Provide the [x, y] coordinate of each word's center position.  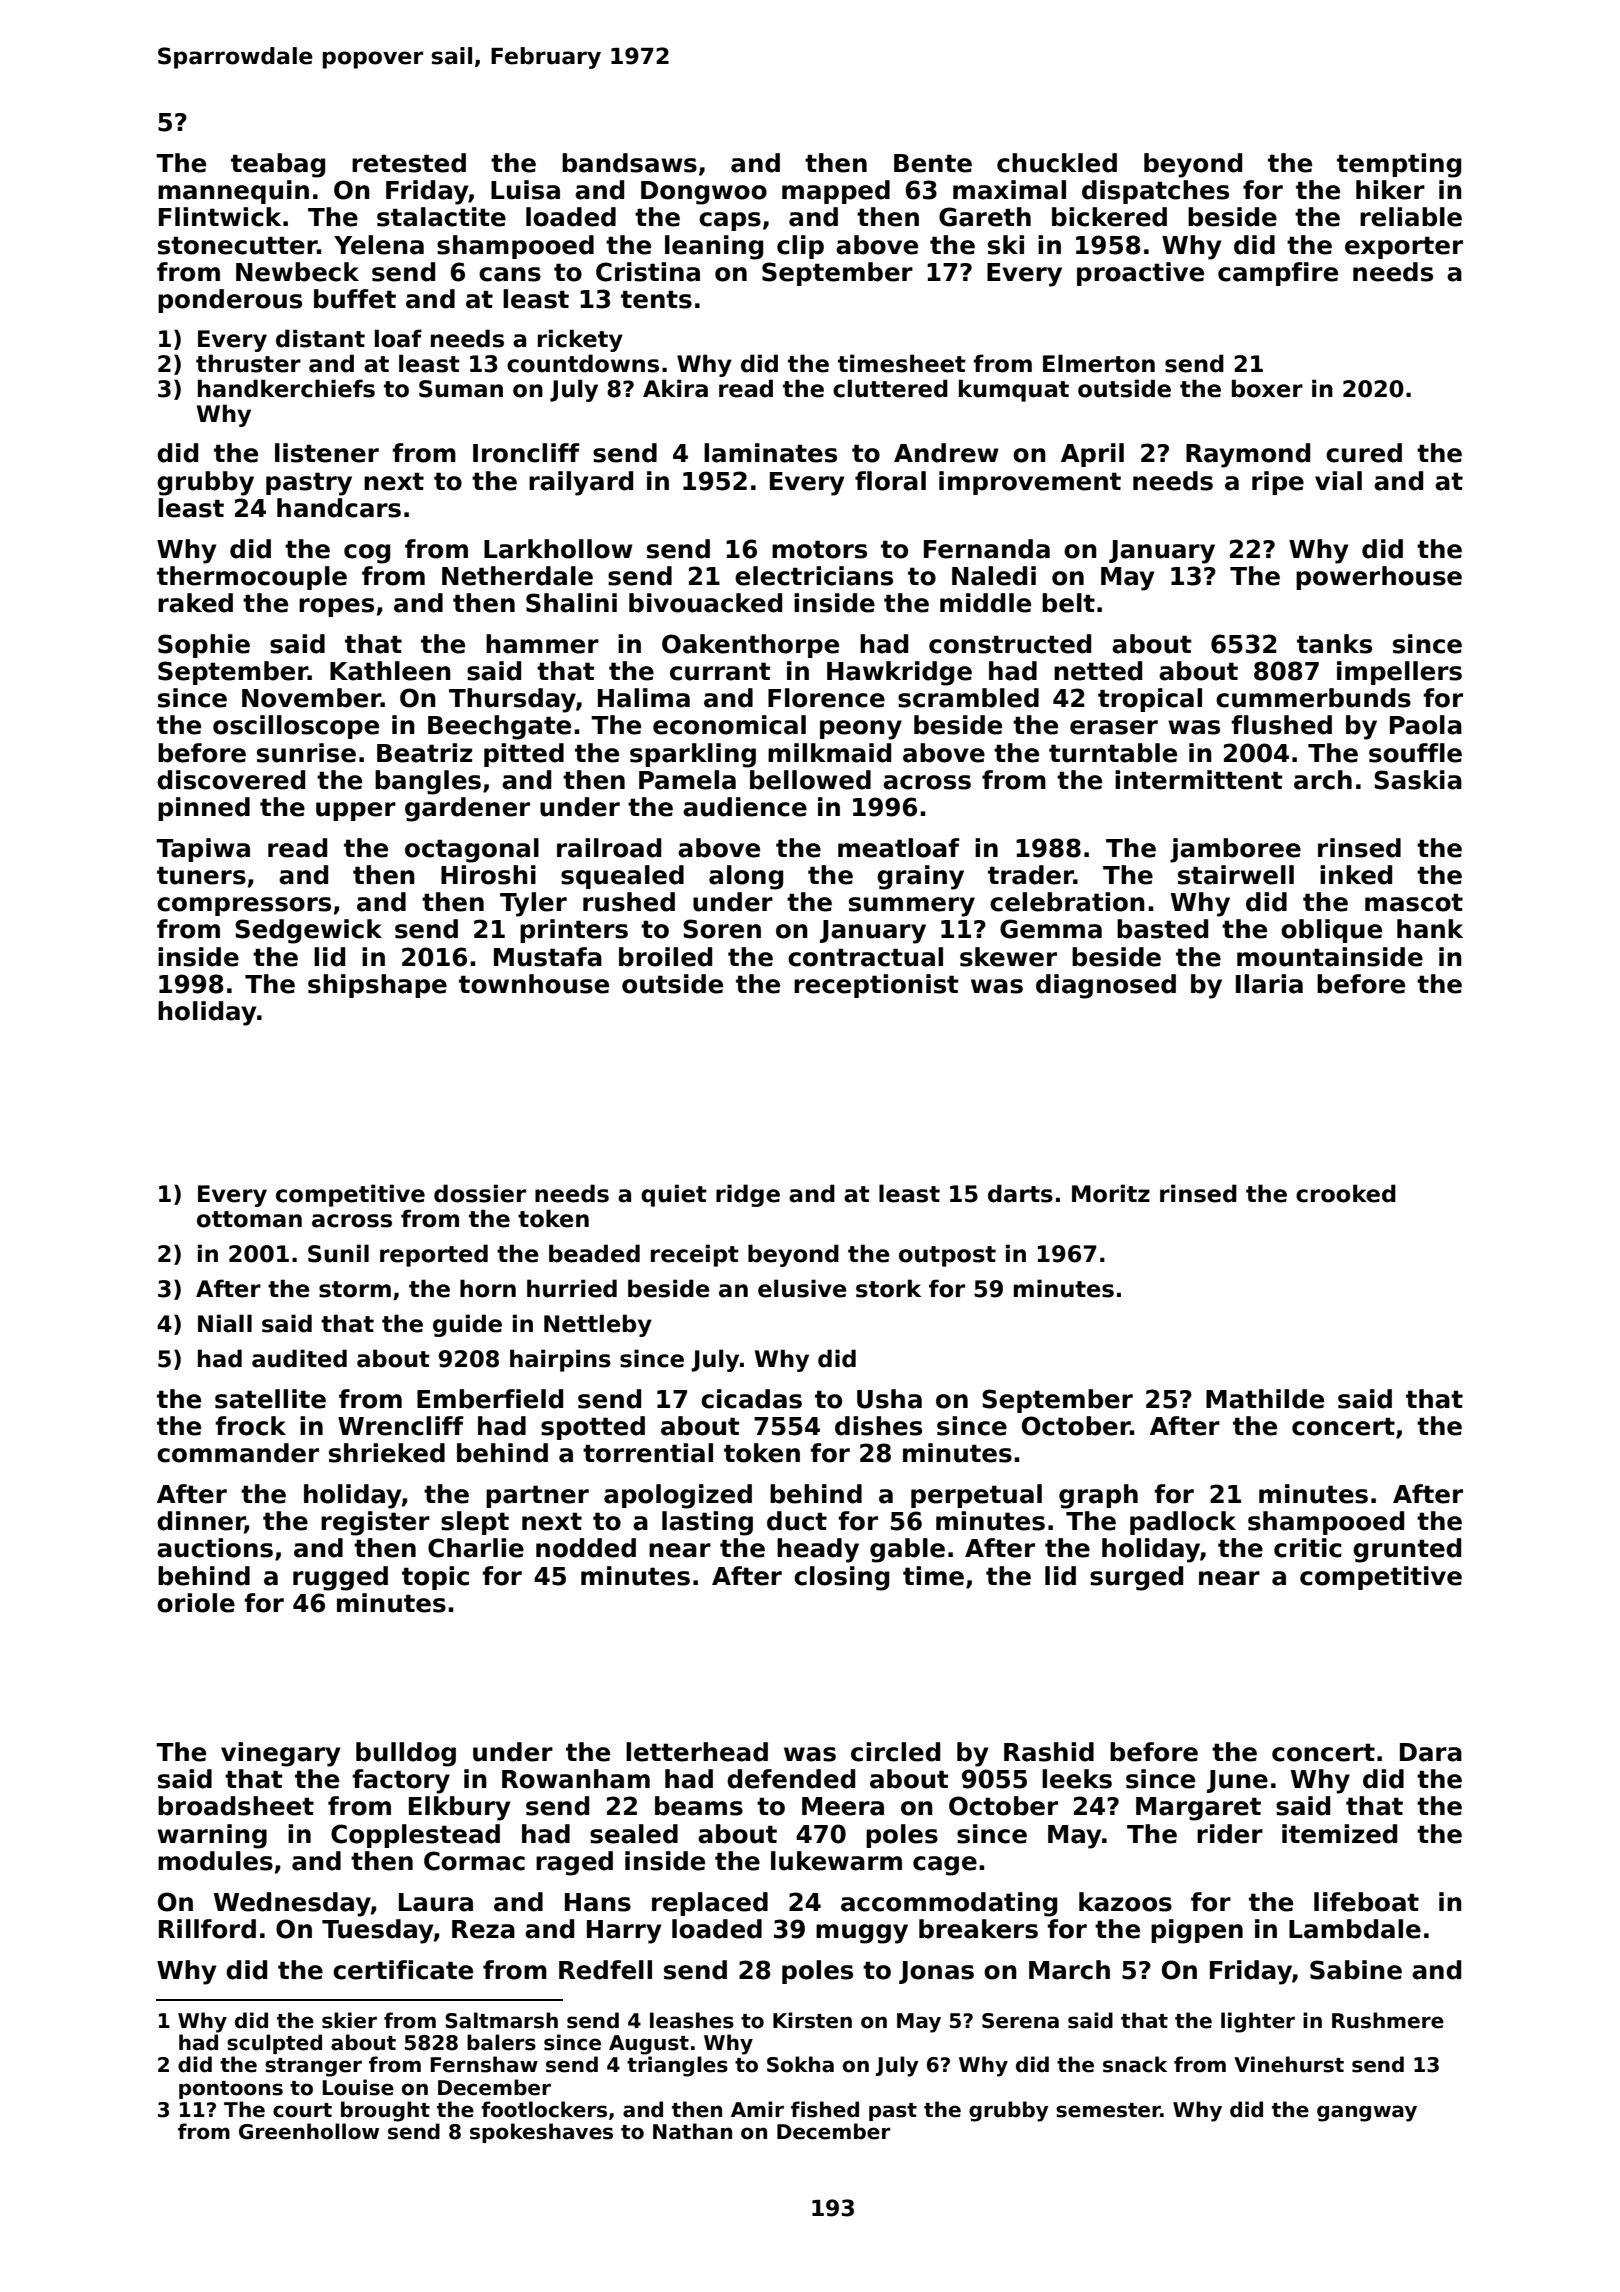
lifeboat [1366, 1902]
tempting [1399, 165]
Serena [1020, 2021]
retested [409, 163]
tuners [201, 875]
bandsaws [629, 163]
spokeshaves [541, 2133]
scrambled [968, 698]
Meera [843, 1806]
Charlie [476, 1548]
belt [1068, 603]
